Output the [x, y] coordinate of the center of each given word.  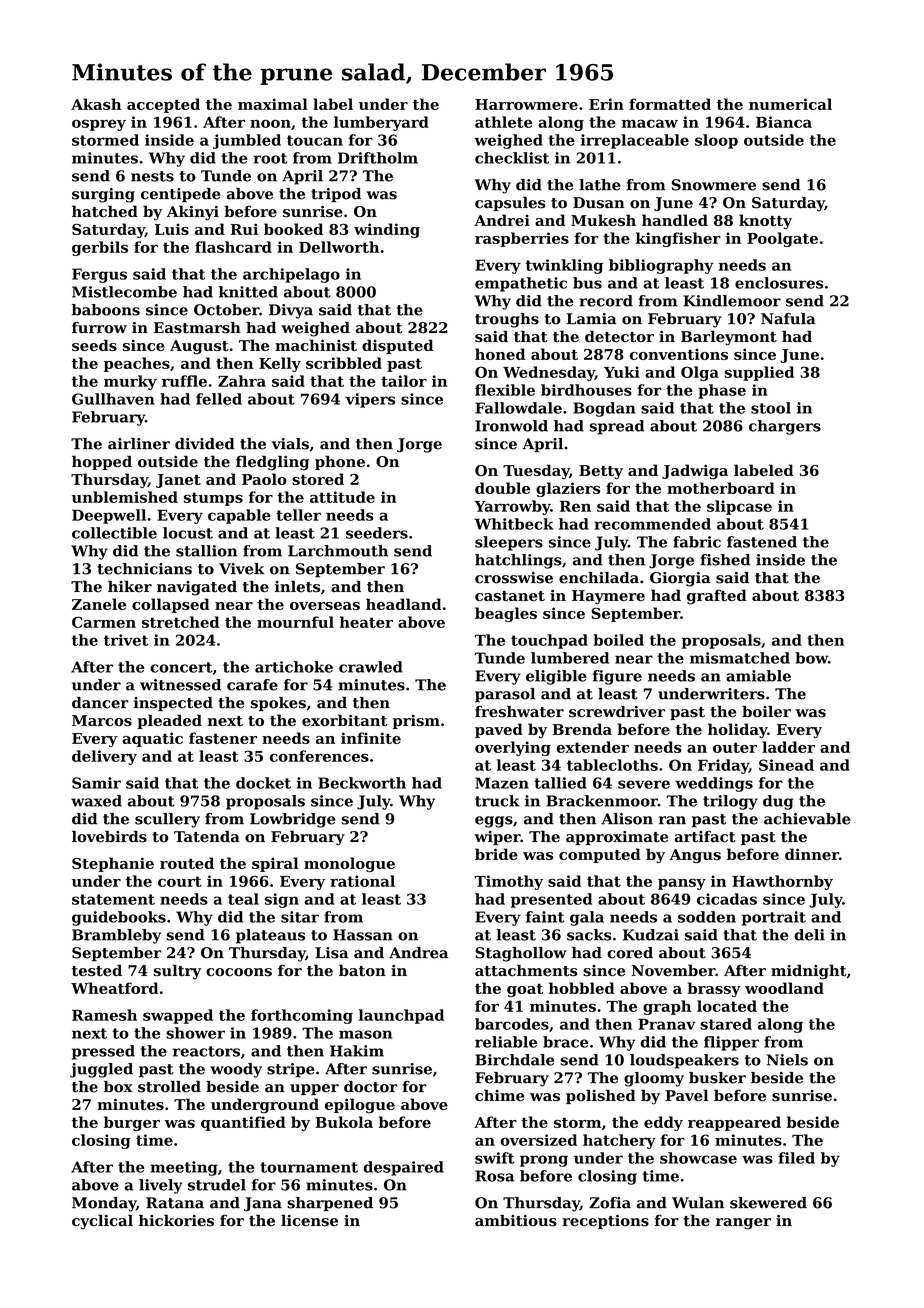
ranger [743, 1224]
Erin [606, 104]
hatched [105, 211]
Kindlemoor [732, 301]
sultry [177, 972]
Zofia [610, 1203]
